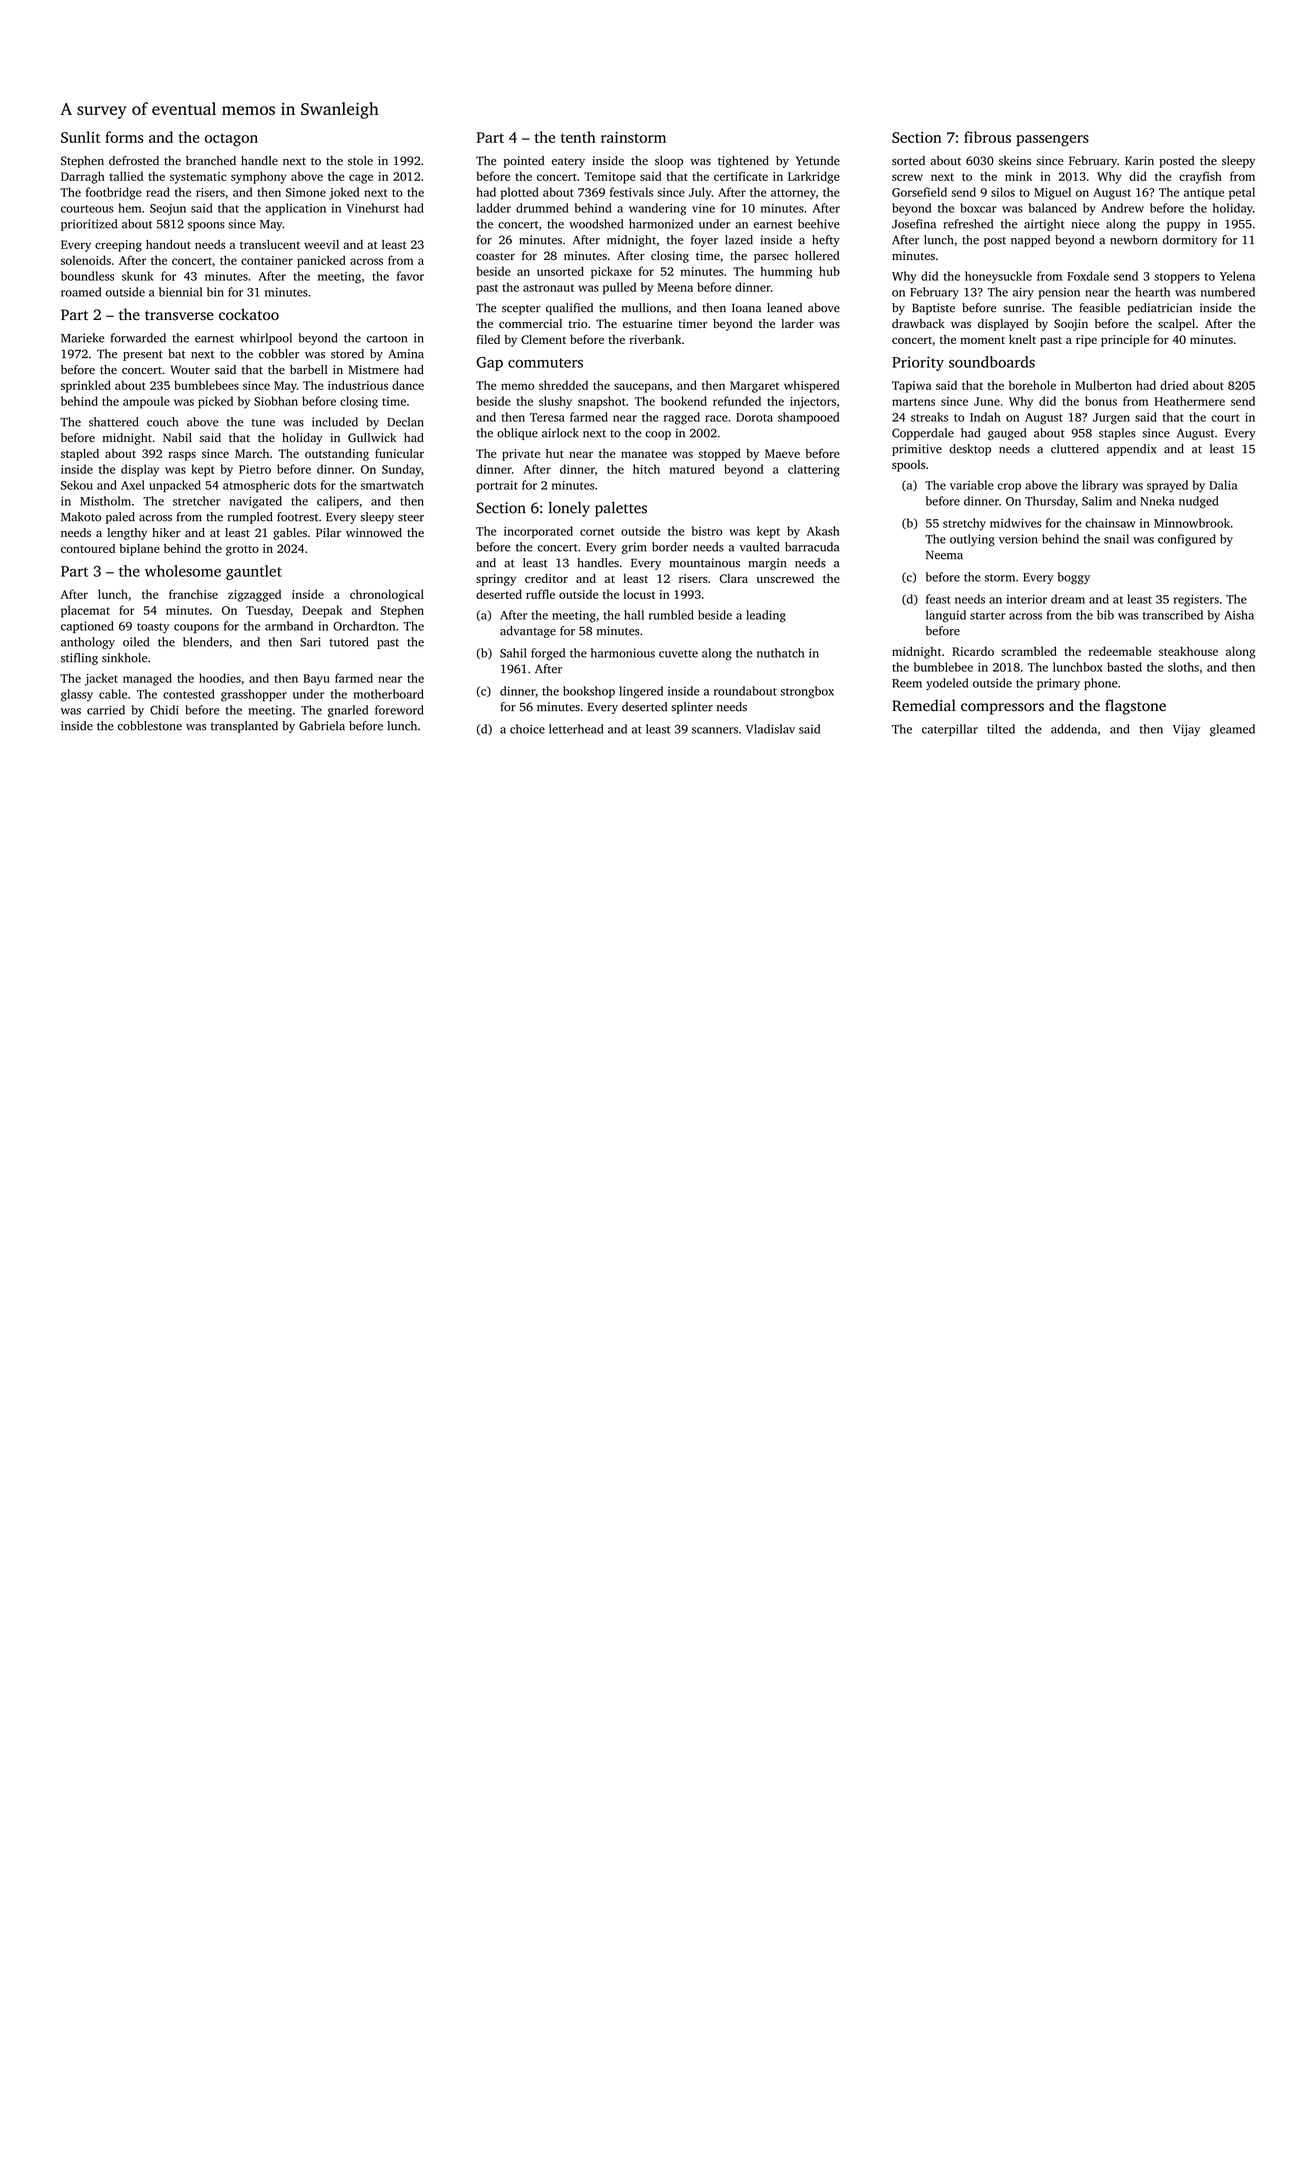 The width and height of the page is (1316, 2168). What do you see at coordinates (1050, 502) in the page?
I see `Thursday` at bounding box center [1050, 502].
